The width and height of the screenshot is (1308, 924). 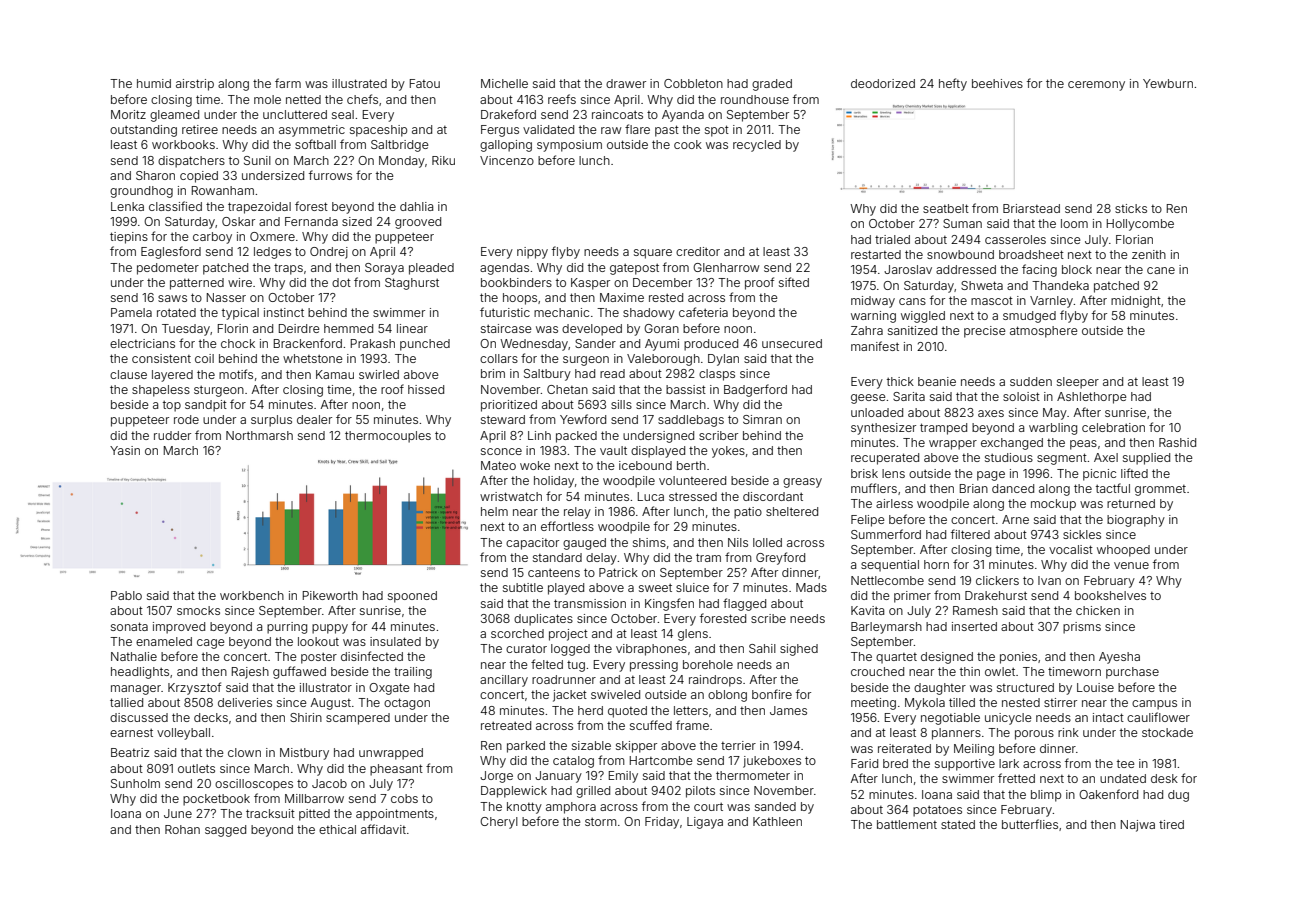 I want to click on roundhouse, so click(x=755, y=99).
